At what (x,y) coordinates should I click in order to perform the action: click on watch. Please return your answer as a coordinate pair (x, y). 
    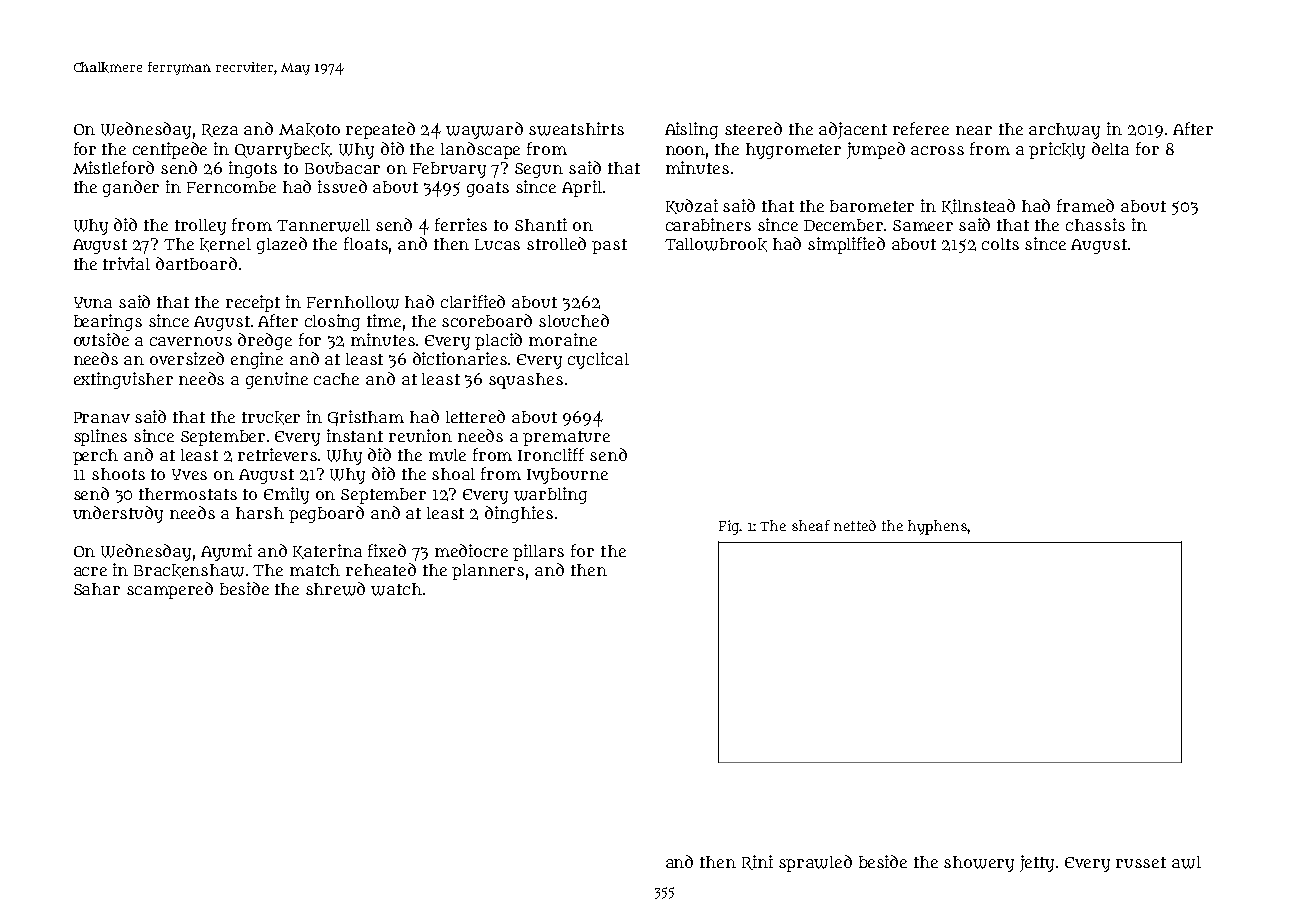
    Looking at the image, I should click on (396, 589).
